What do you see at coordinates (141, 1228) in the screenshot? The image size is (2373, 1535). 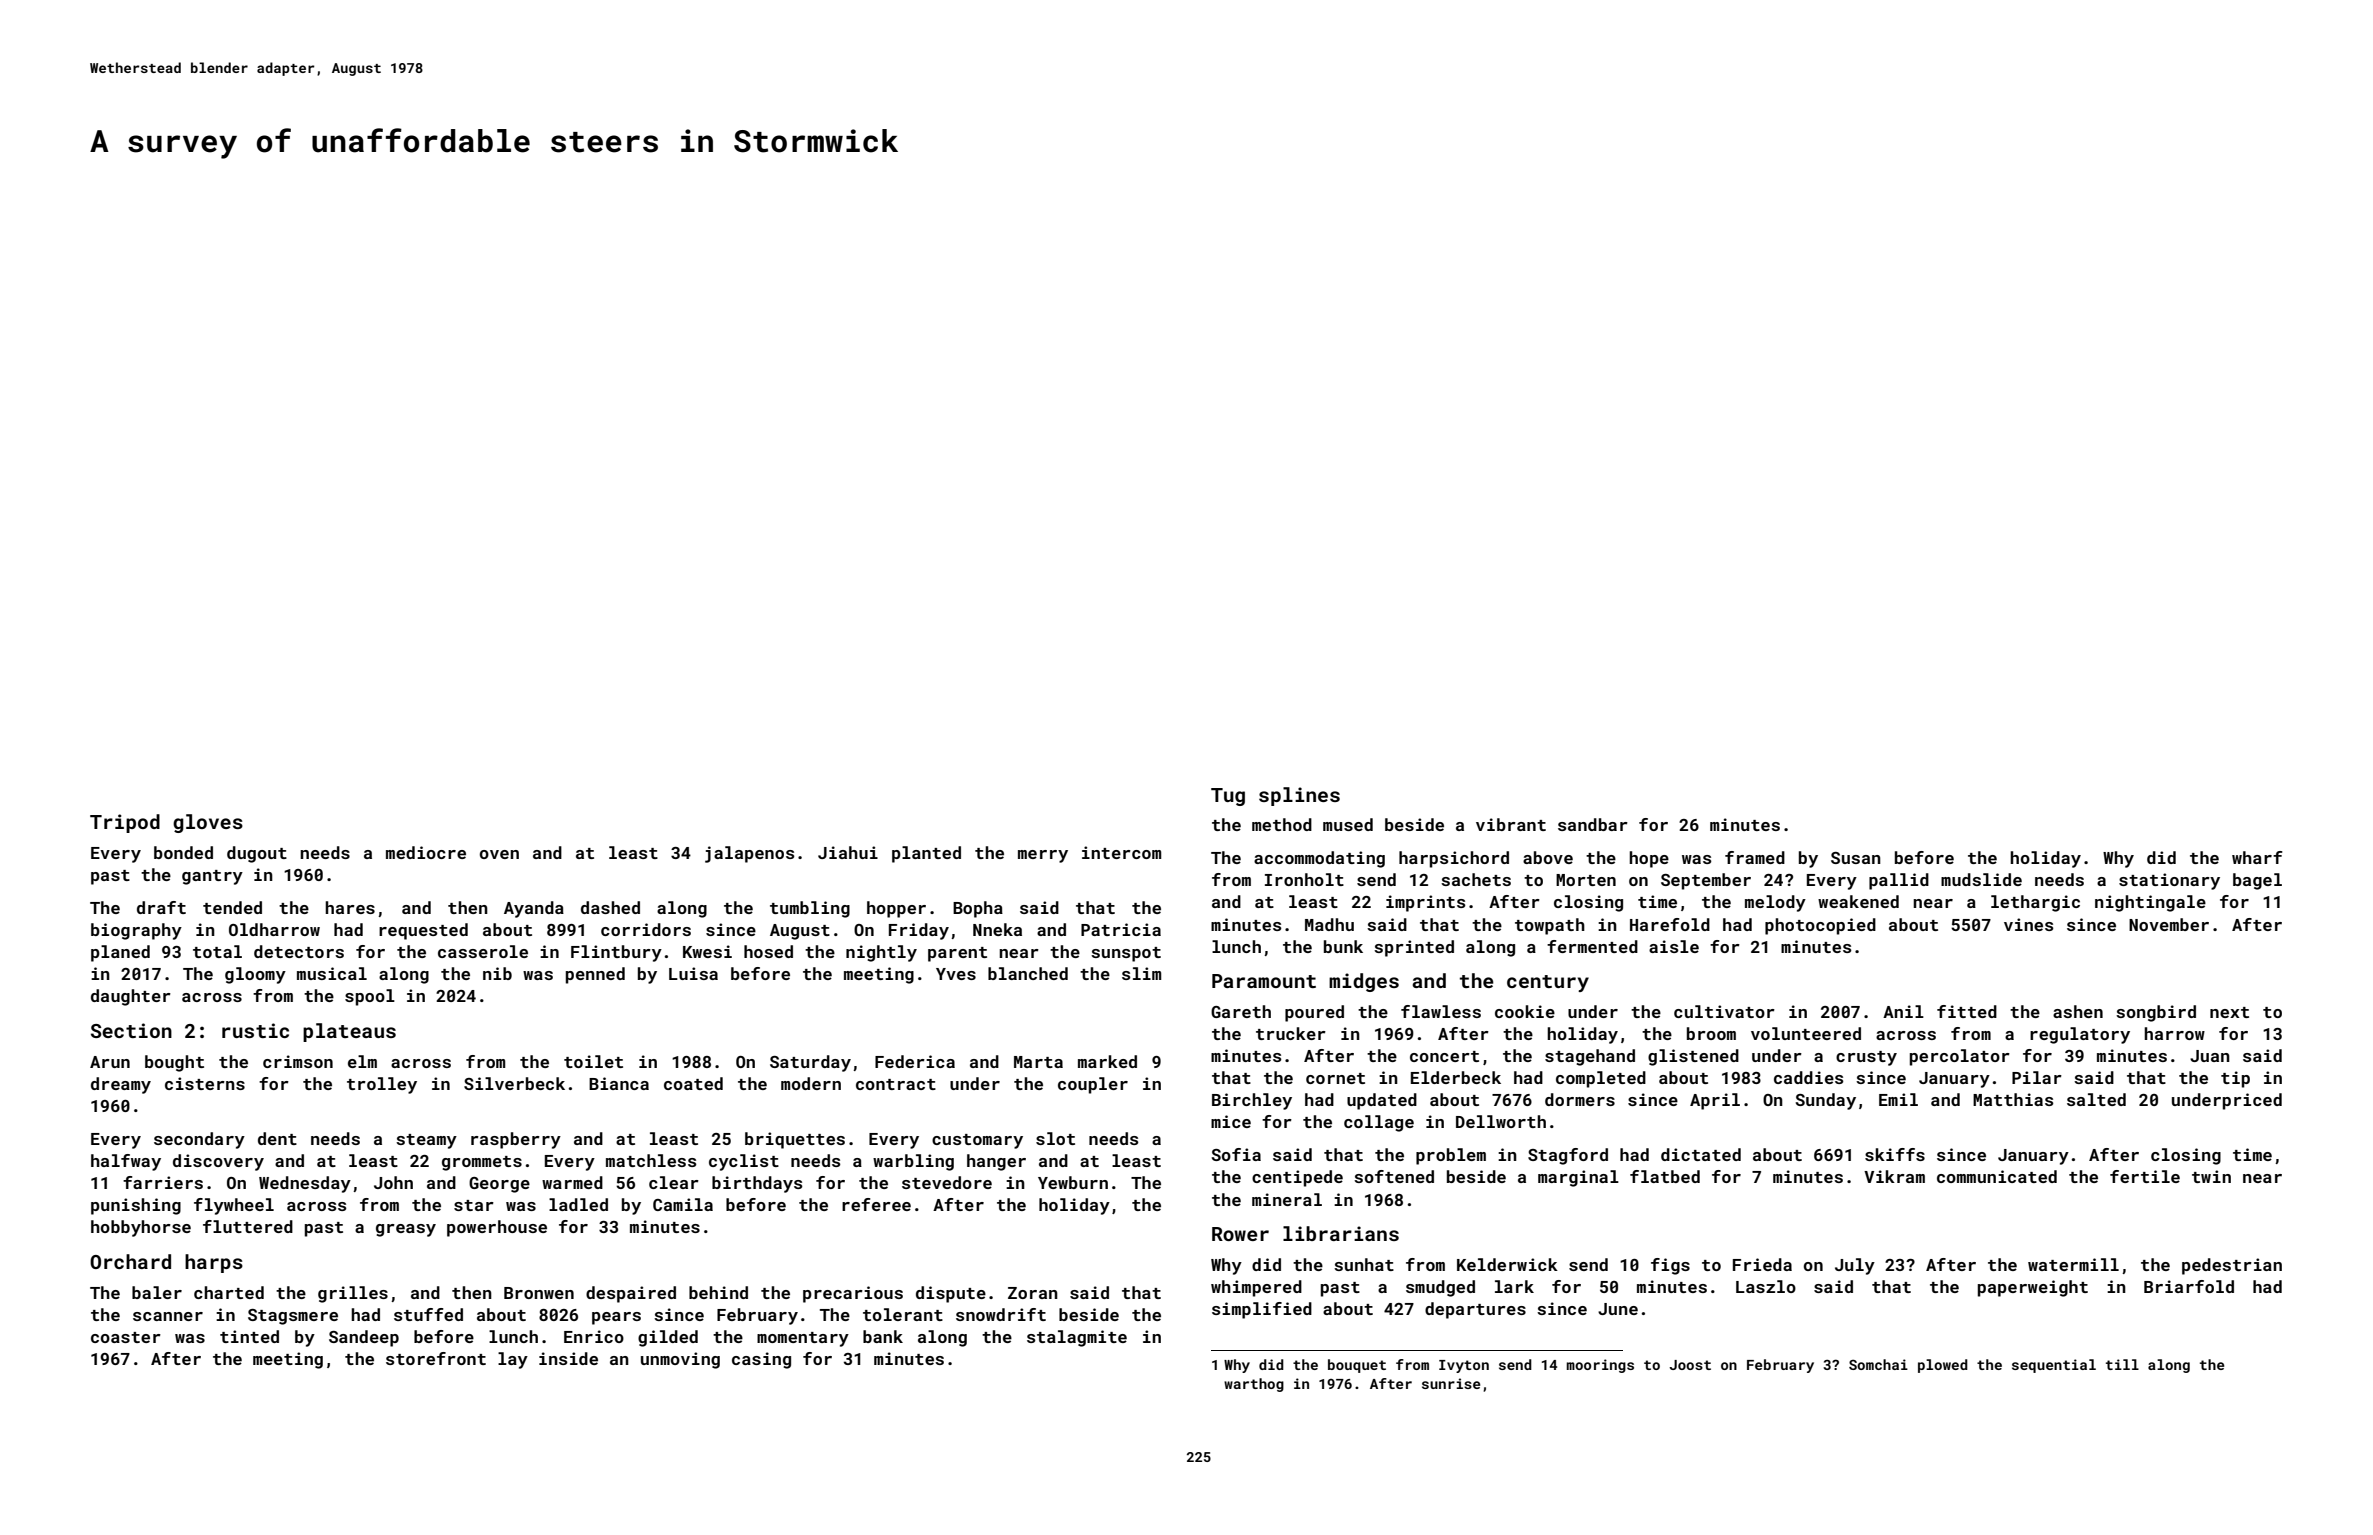 I see `hobbyhorse` at bounding box center [141, 1228].
